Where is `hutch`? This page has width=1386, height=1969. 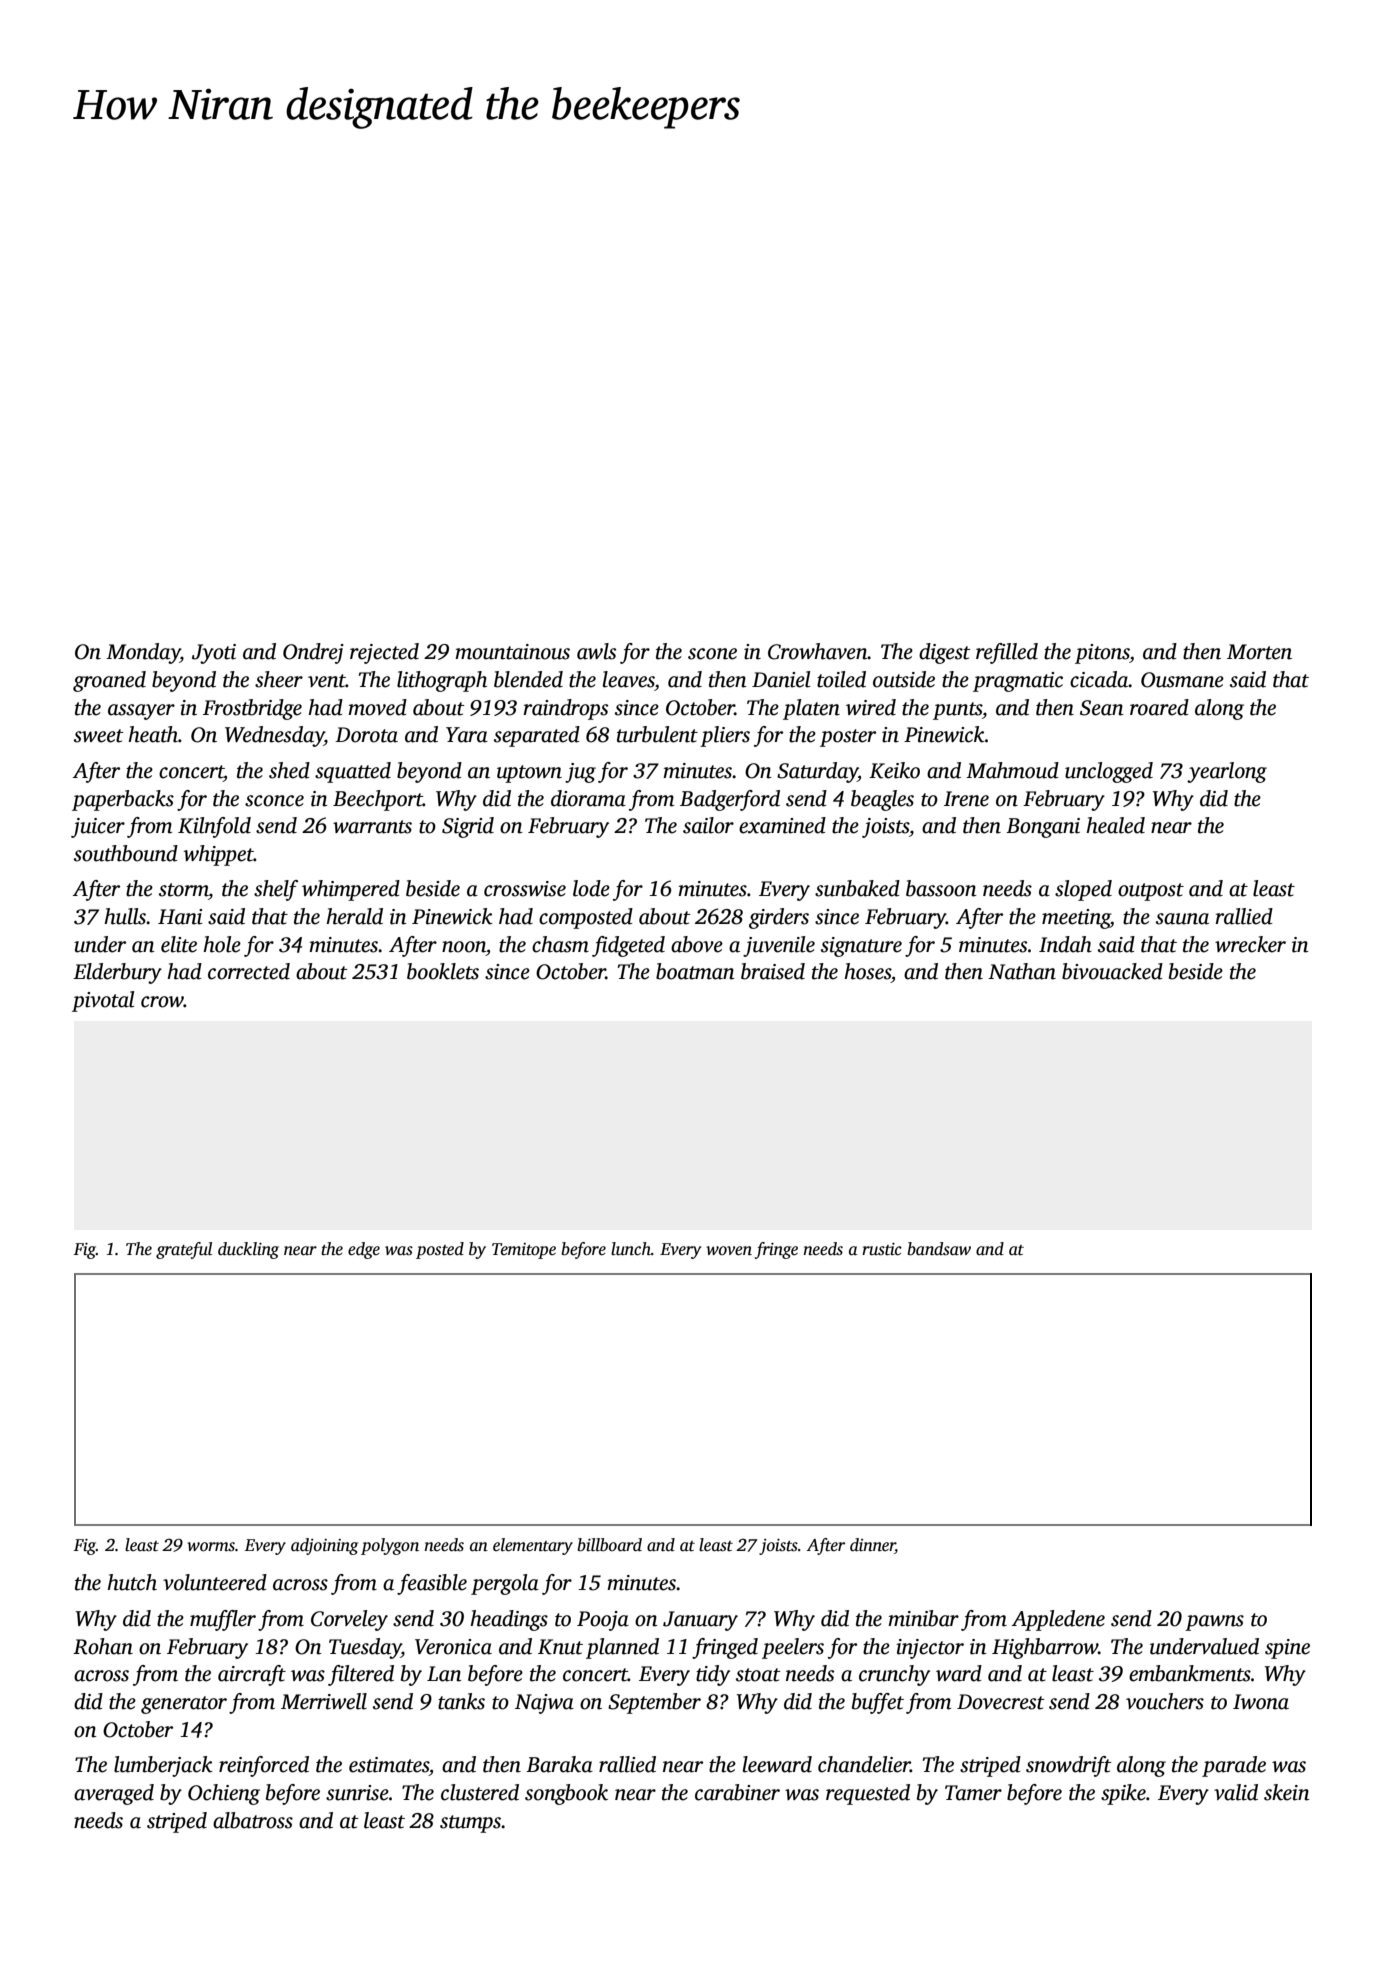
hutch is located at coordinates (132, 1582).
